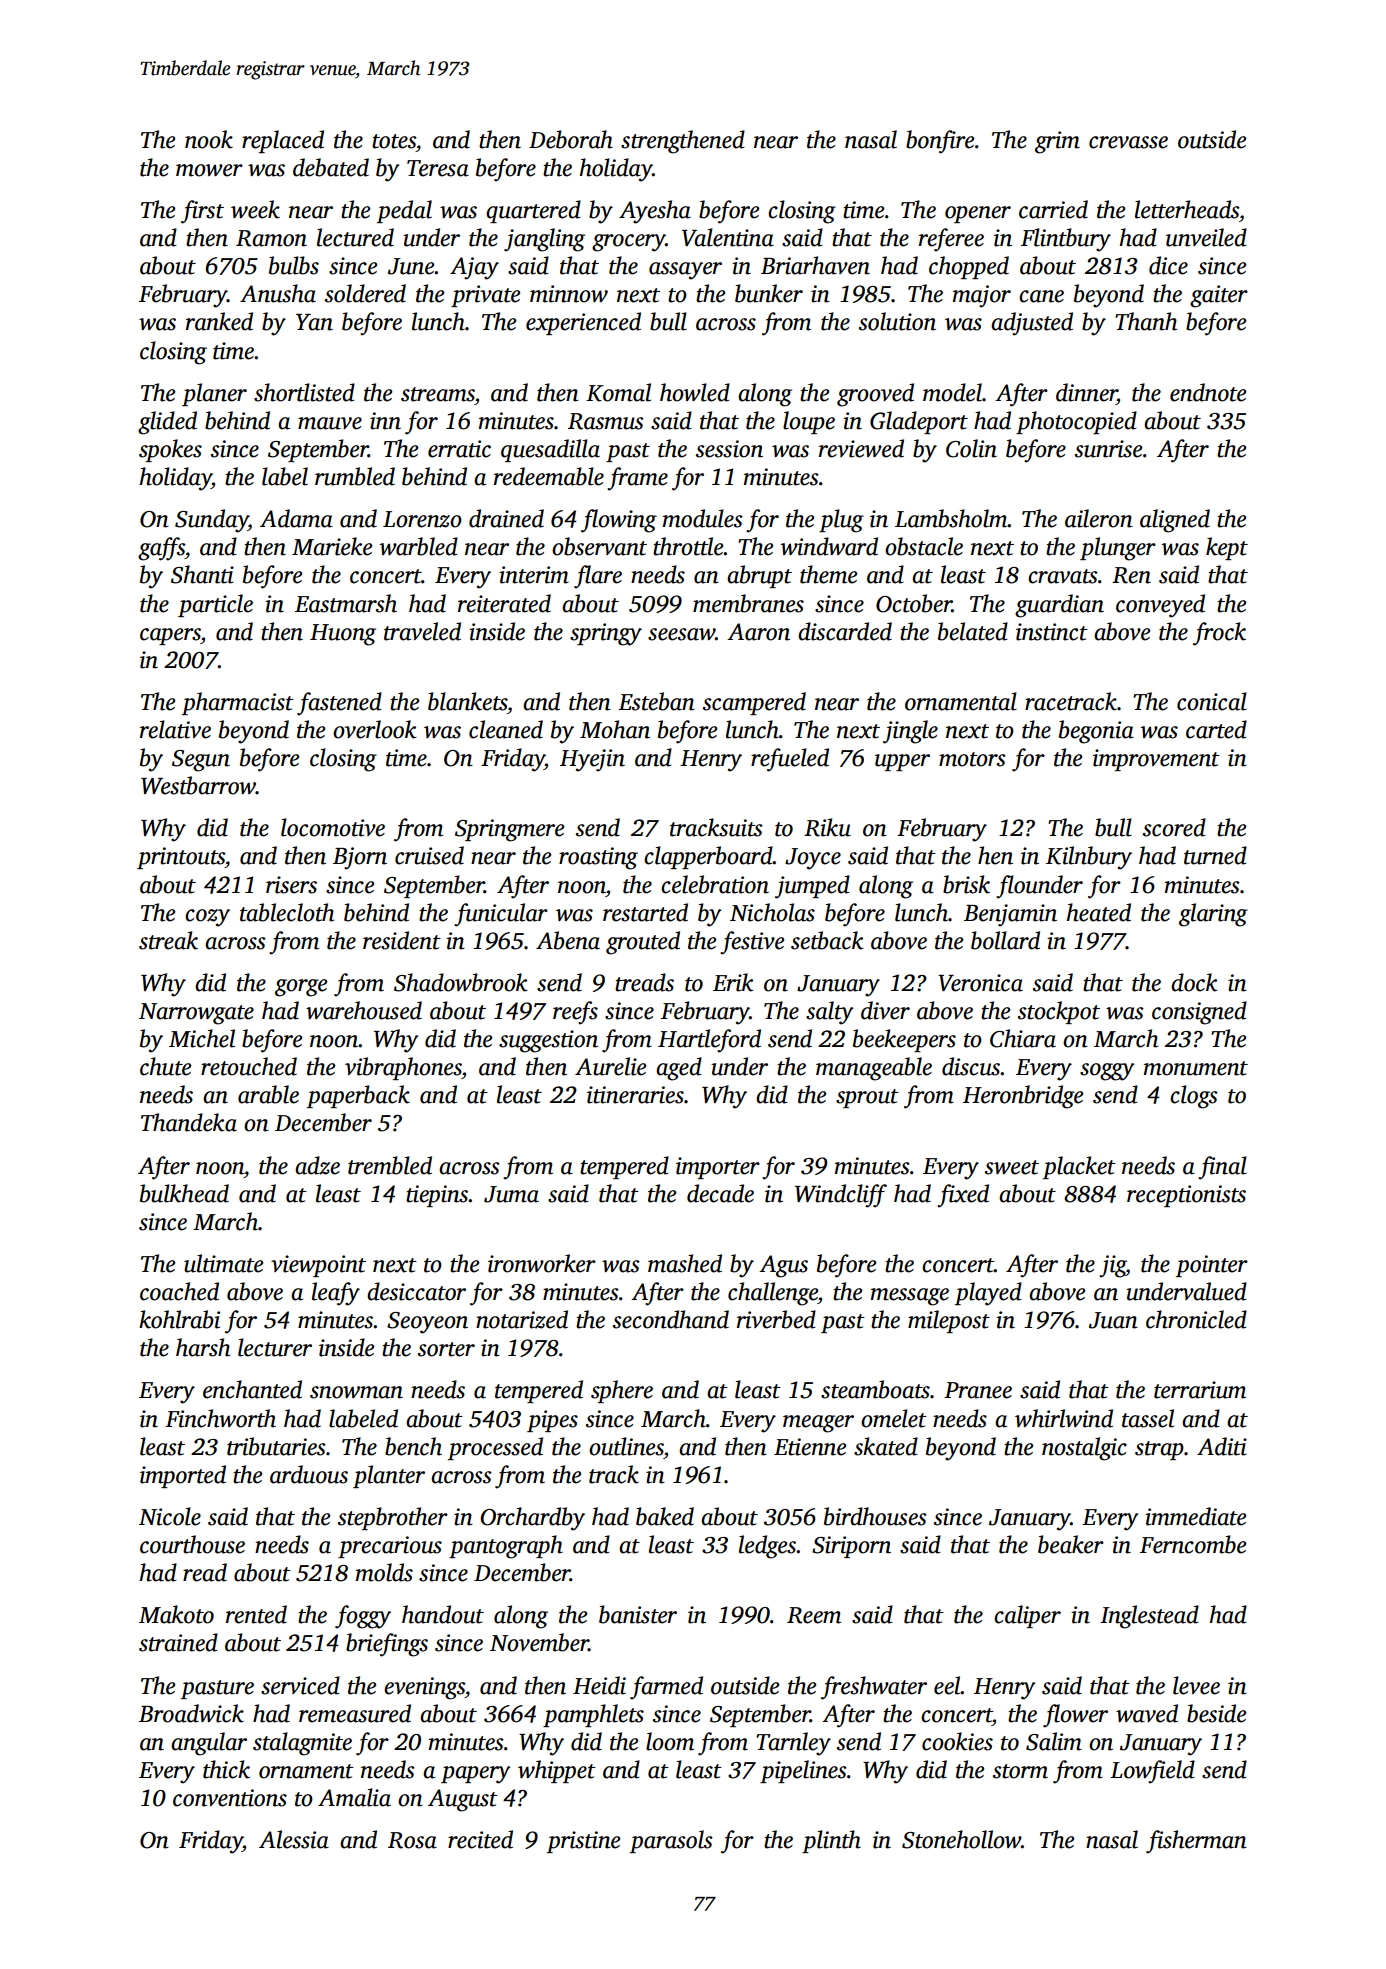  Describe the element at coordinates (1227, 548) in the screenshot. I see `kept` at that location.
